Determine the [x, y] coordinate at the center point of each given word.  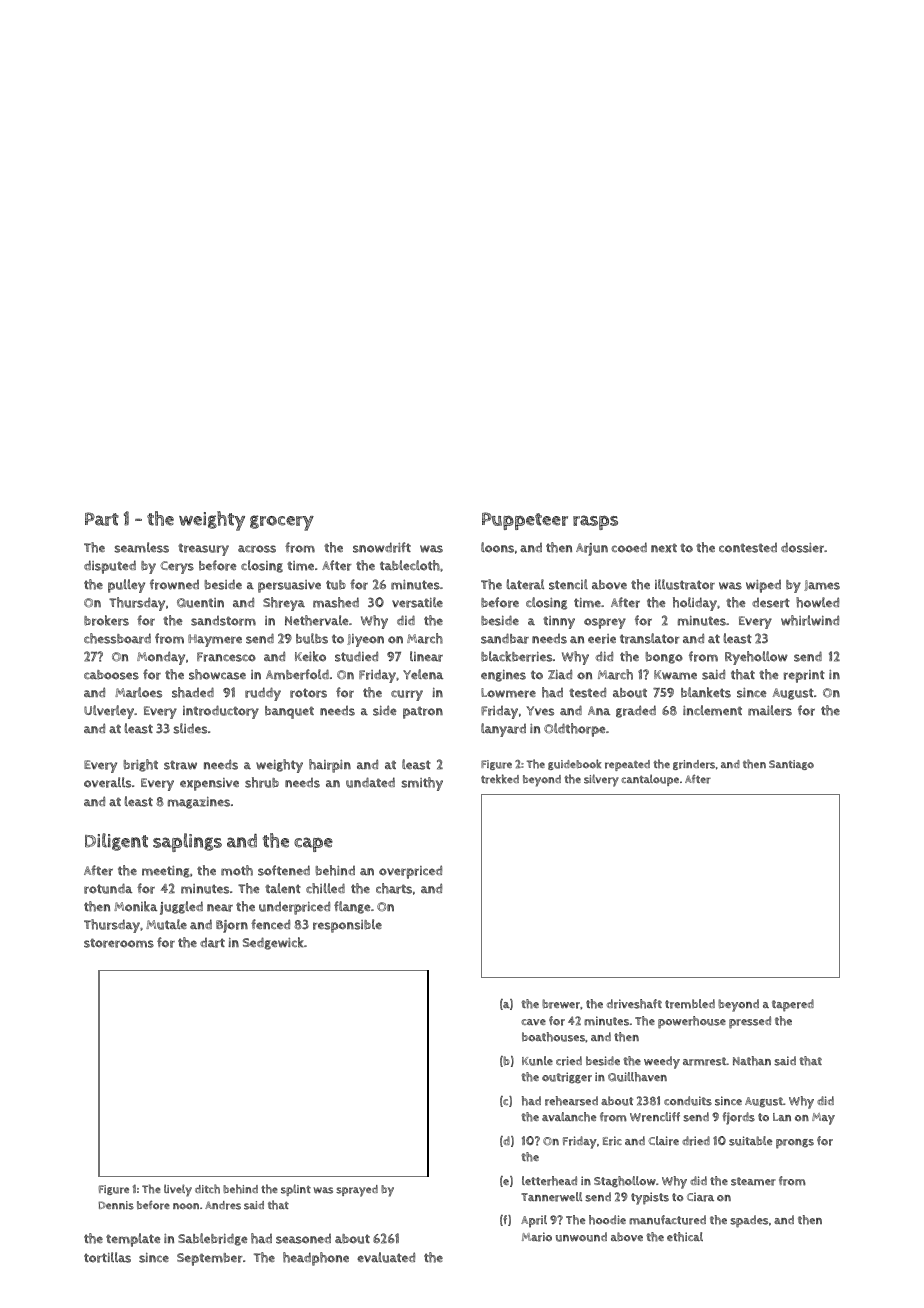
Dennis [116, 1205]
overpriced [410, 872]
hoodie [607, 1220]
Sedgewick [273, 943]
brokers [106, 620]
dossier [802, 547]
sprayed [357, 1191]
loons [497, 547]
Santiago [791, 765]
